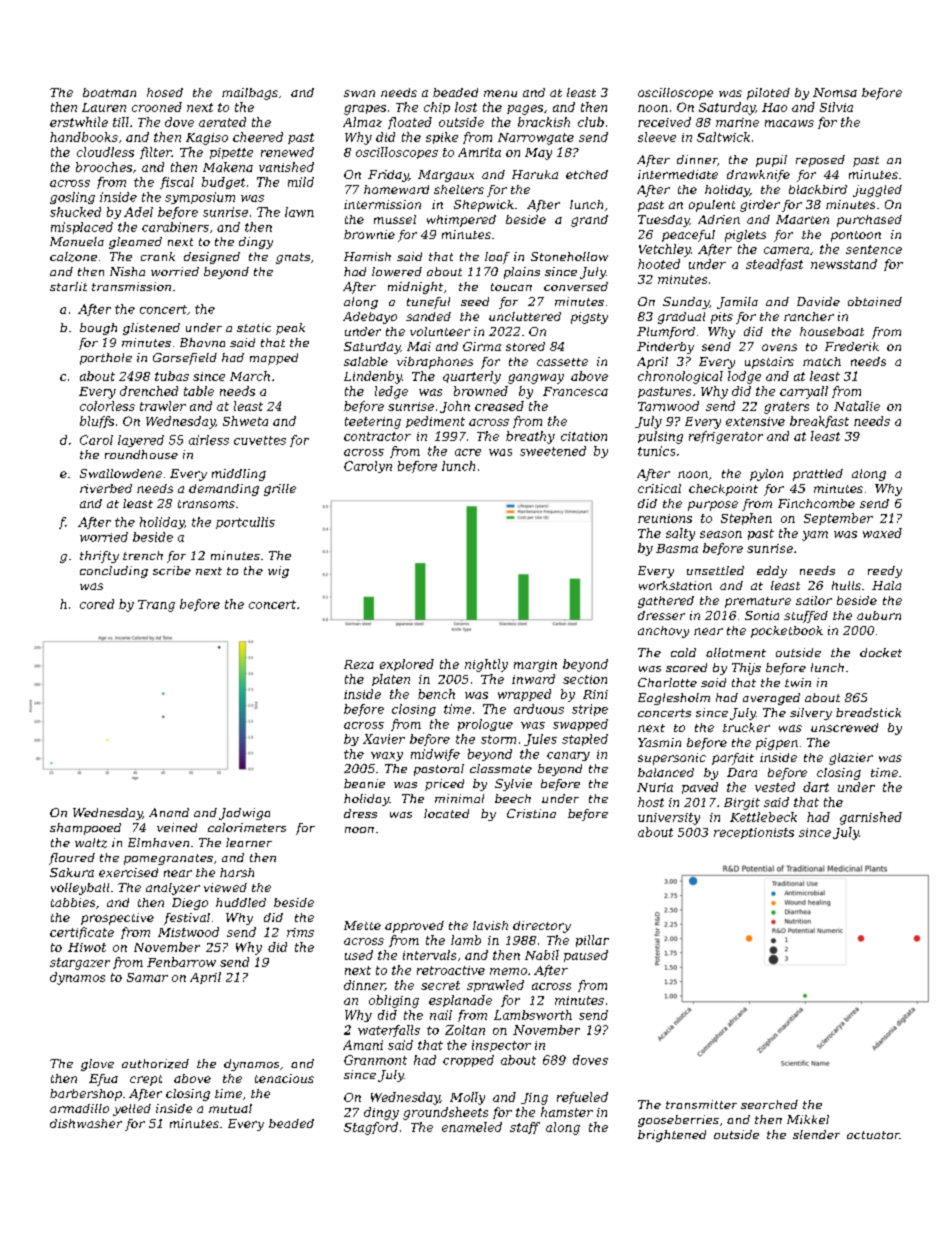 The width and height of the screenshot is (952, 1233). What do you see at coordinates (589, 318) in the screenshot?
I see `pigsty` at bounding box center [589, 318].
